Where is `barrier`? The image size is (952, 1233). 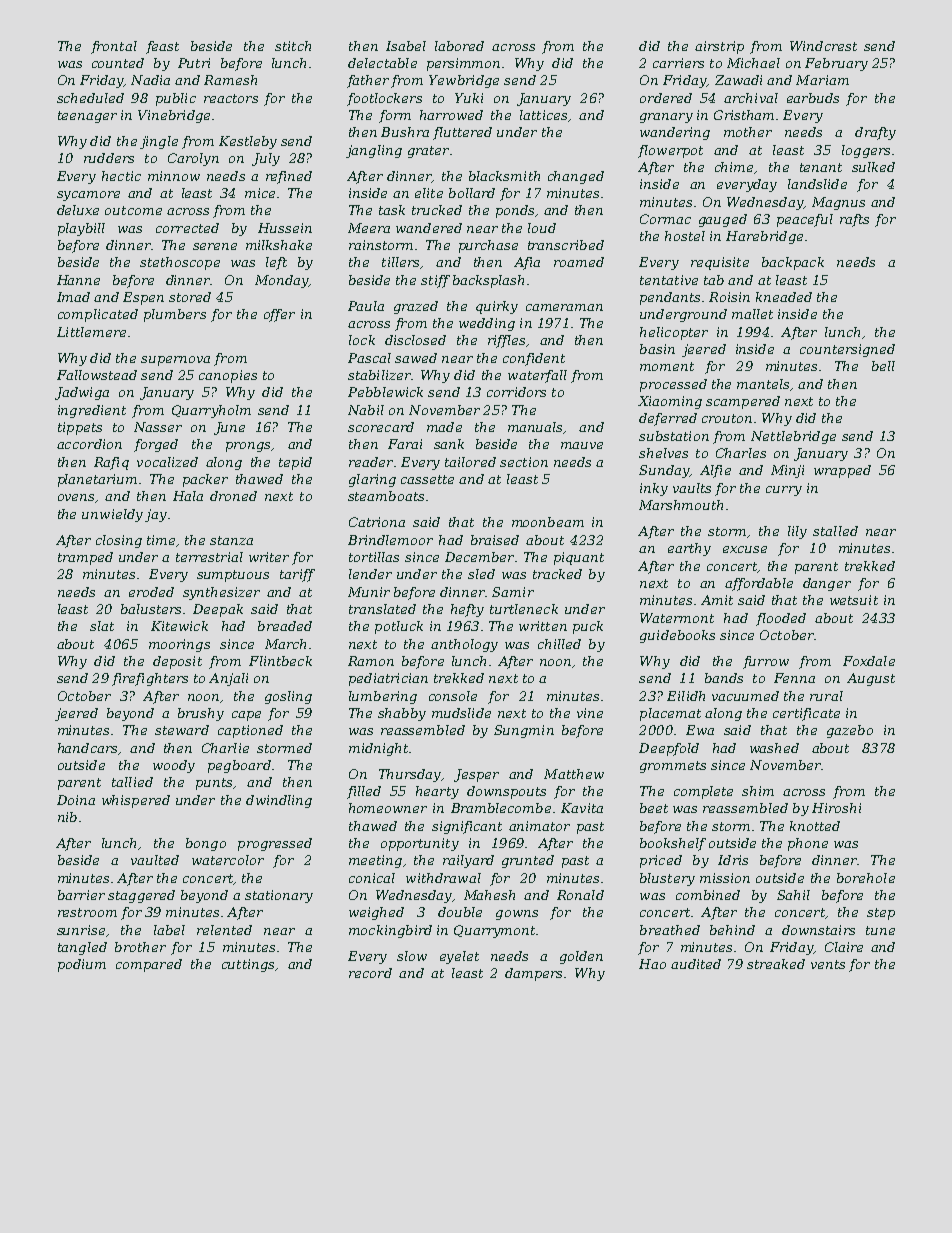 barrier is located at coordinates (81, 895).
